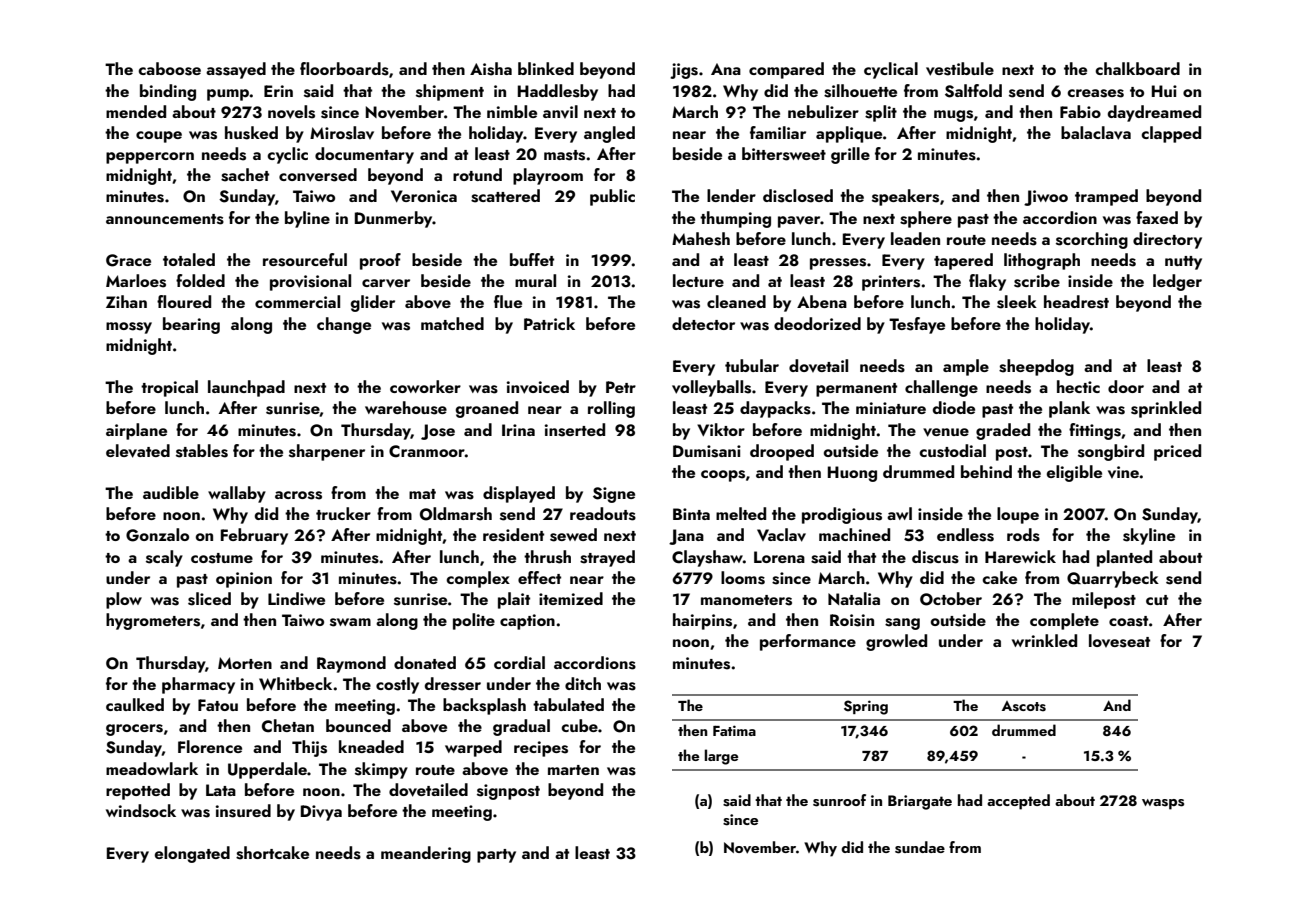 The height and width of the page is (924, 1308). I want to click on Gonzalo, so click(157, 535).
